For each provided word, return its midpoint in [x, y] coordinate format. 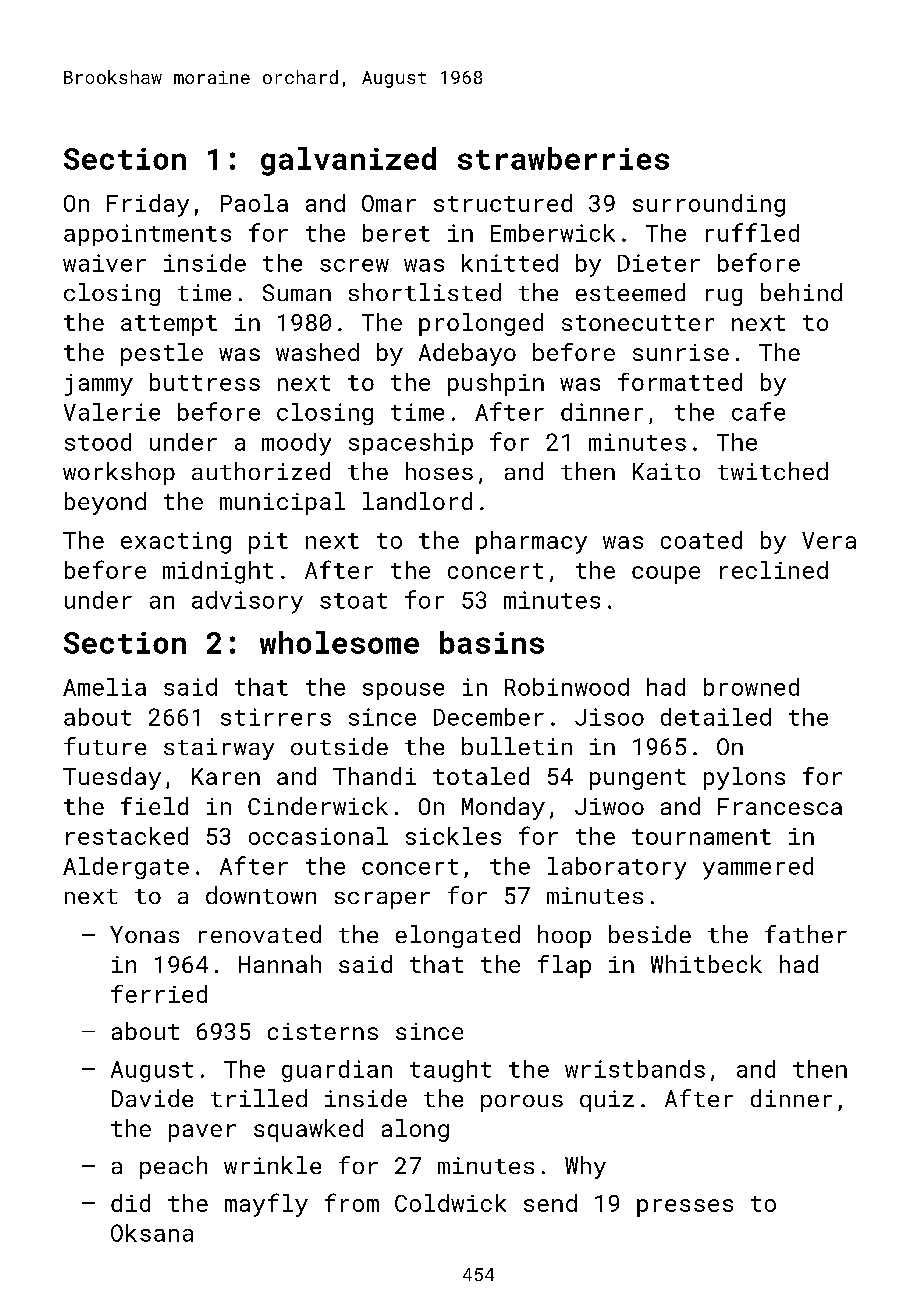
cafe [758, 411]
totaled [481, 776]
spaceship [411, 444]
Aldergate [126, 868]
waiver [104, 263]
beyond [105, 503]
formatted [680, 382]
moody [296, 444]
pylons [744, 778]
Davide [152, 1098]
